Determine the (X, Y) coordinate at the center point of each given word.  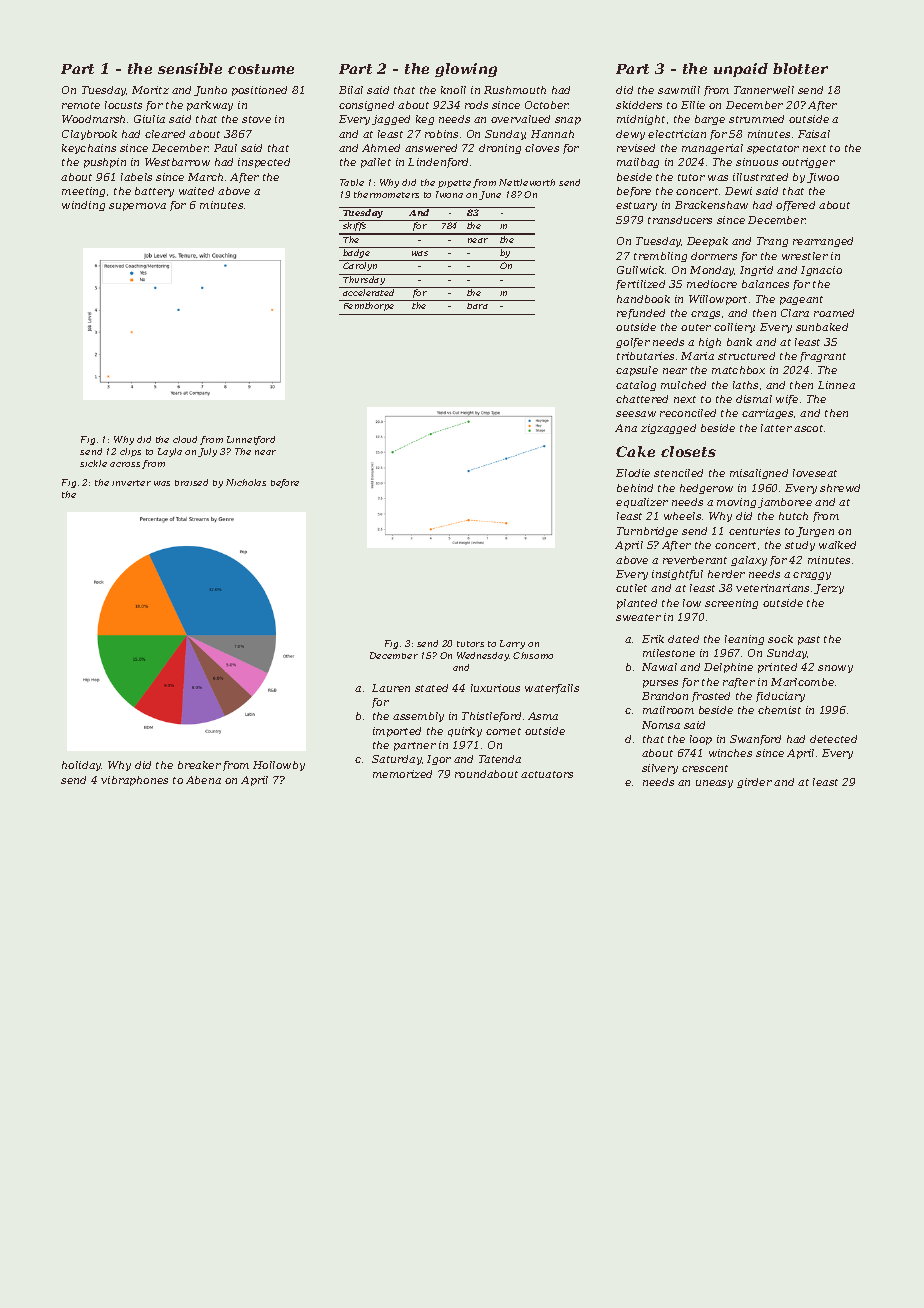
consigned (366, 106)
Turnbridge (647, 532)
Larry (512, 644)
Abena (203, 780)
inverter (131, 483)
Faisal (814, 134)
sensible (190, 68)
